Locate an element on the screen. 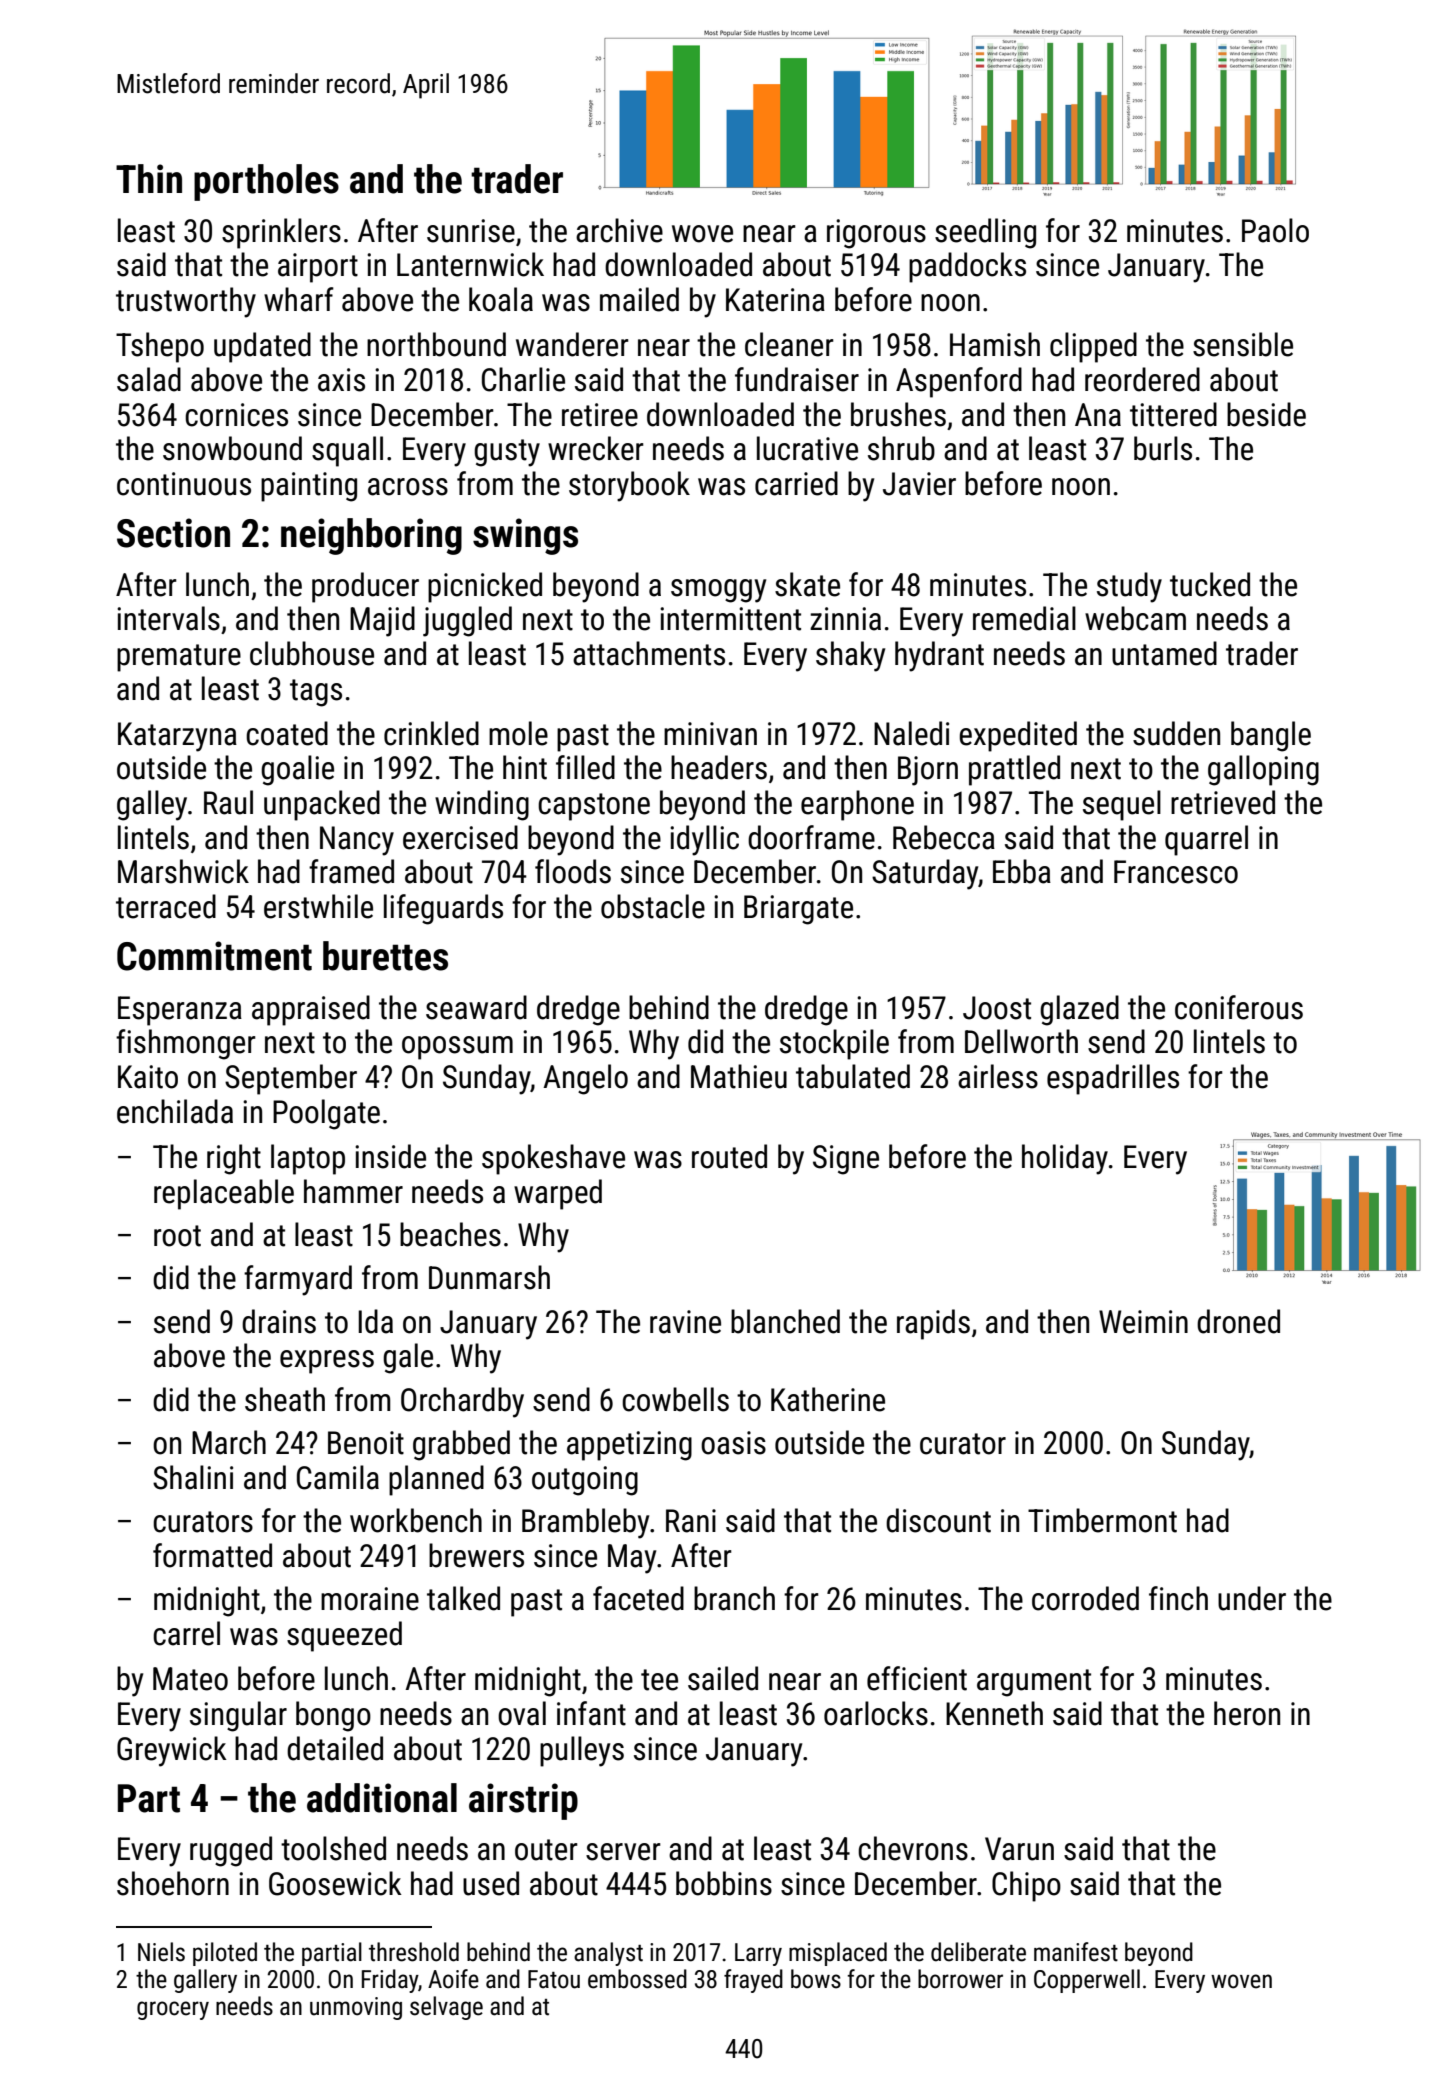 The height and width of the screenshot is (2100, 1450). root is located at coordinates (177, 1236).
